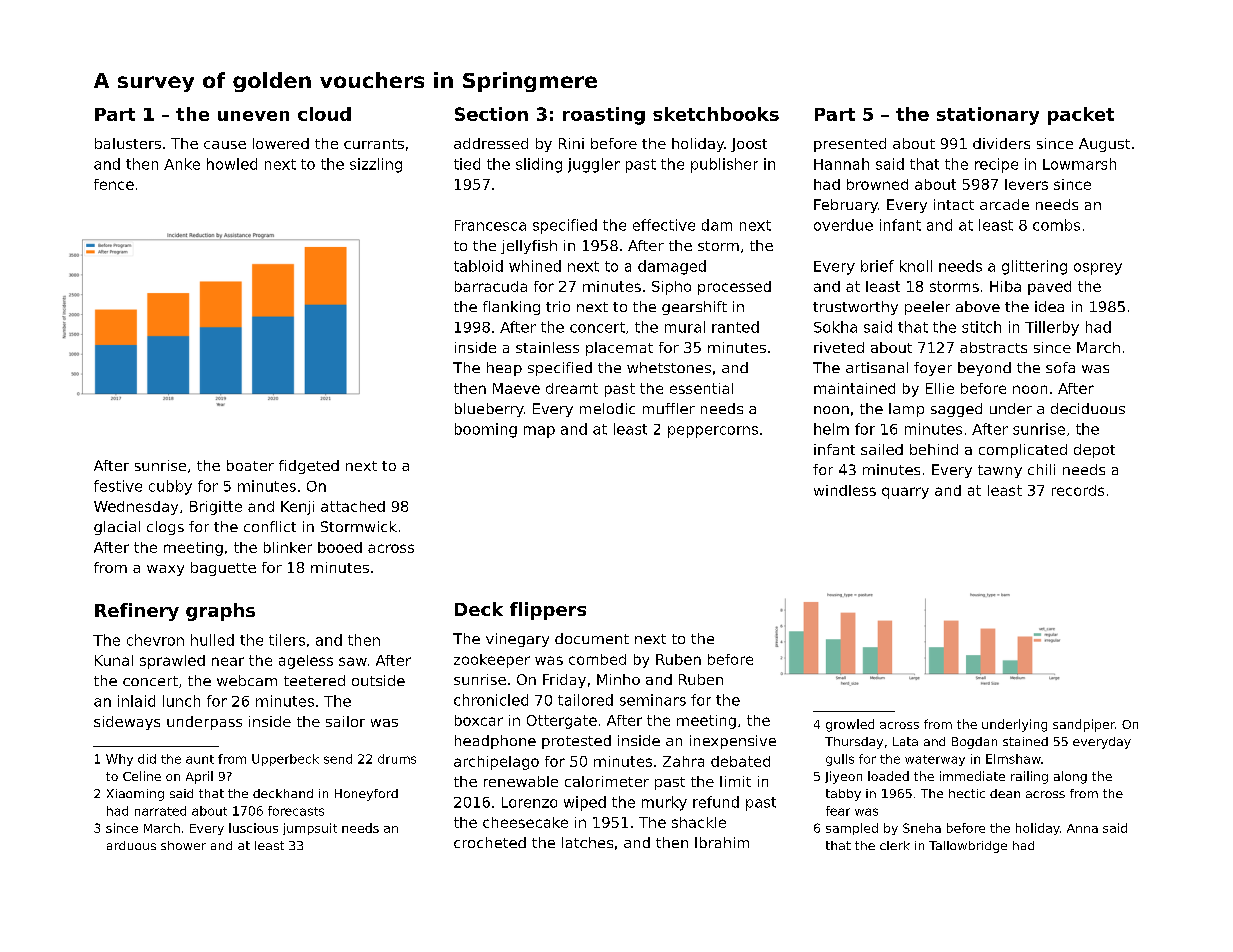 The height and width of the screenshot is (952, 1233). Describe the element at coordinates (1098, 269) in the screenshot. I see `osprey` at that location.
